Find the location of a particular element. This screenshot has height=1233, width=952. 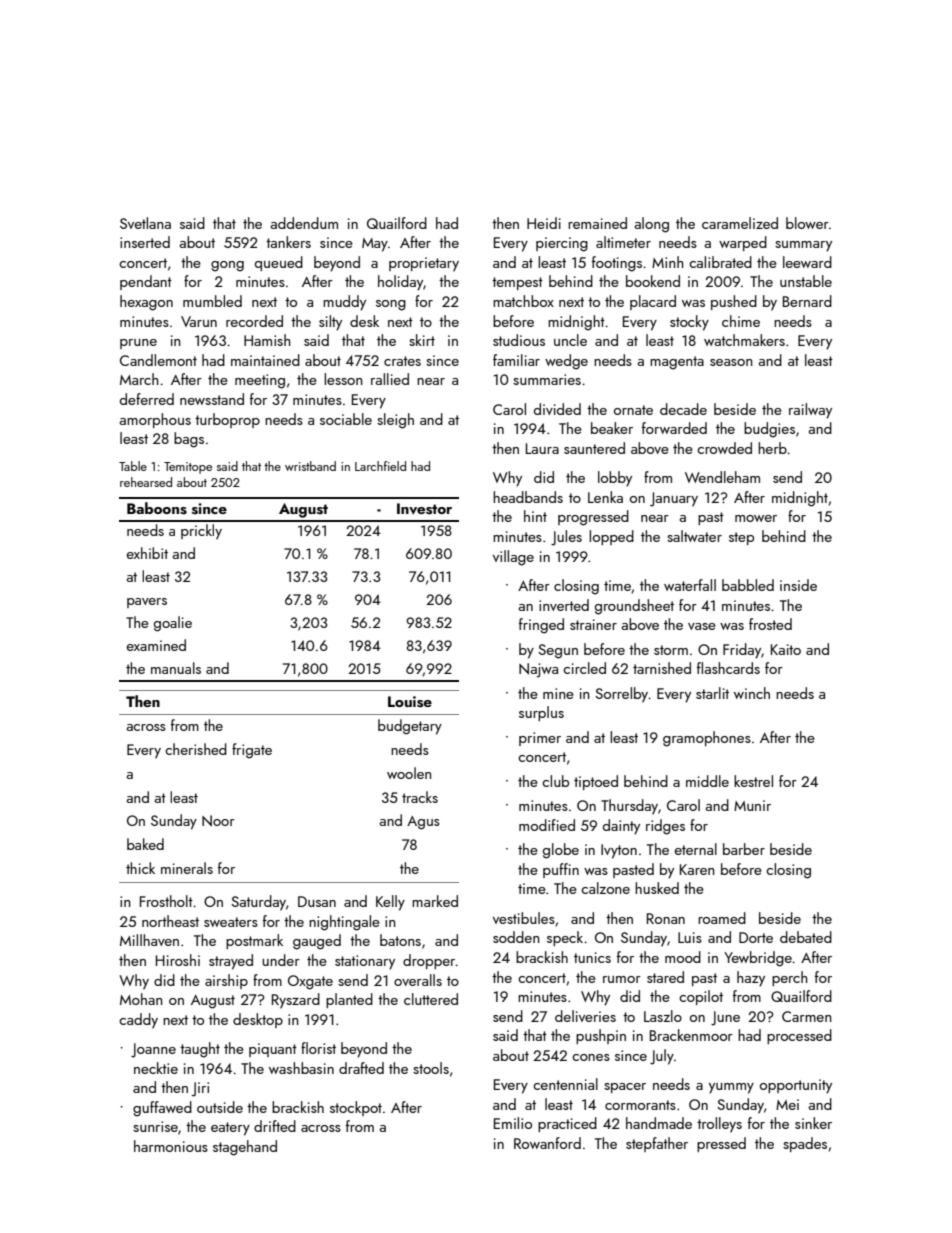

pavers is located at coordinates (147, 603).
